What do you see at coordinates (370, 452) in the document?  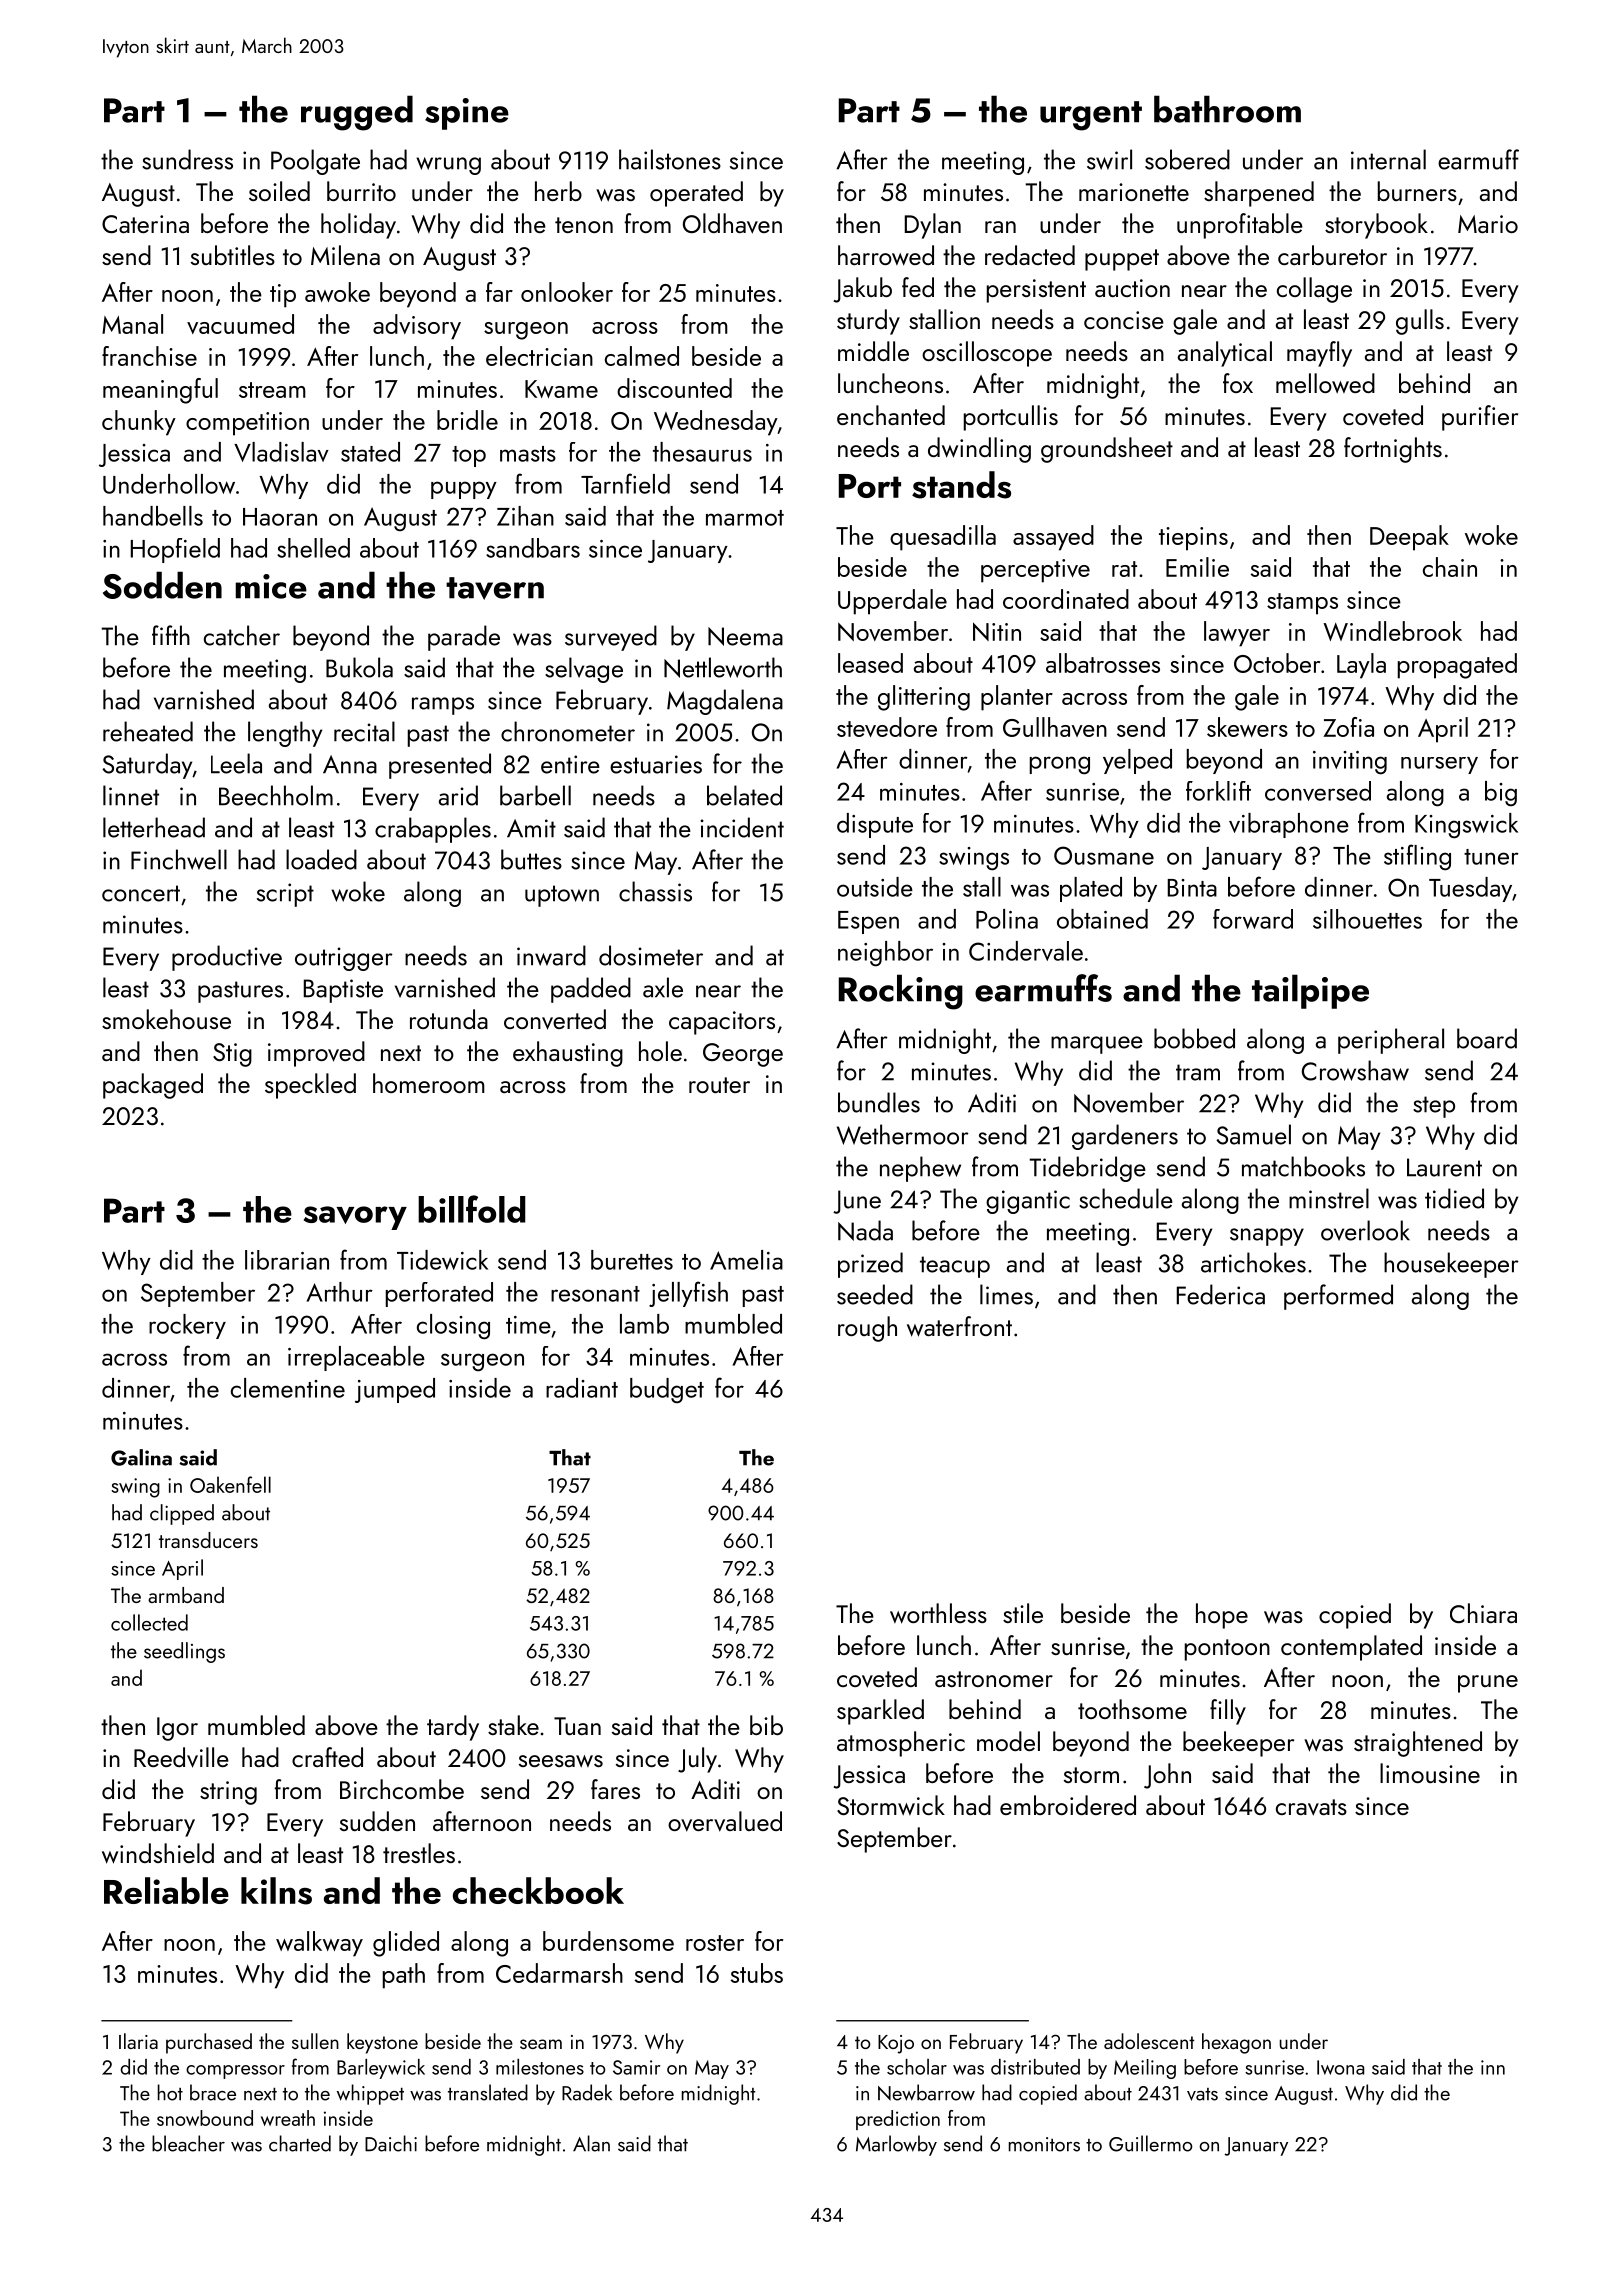 I see `stated` at bounding box center [370, 452].
